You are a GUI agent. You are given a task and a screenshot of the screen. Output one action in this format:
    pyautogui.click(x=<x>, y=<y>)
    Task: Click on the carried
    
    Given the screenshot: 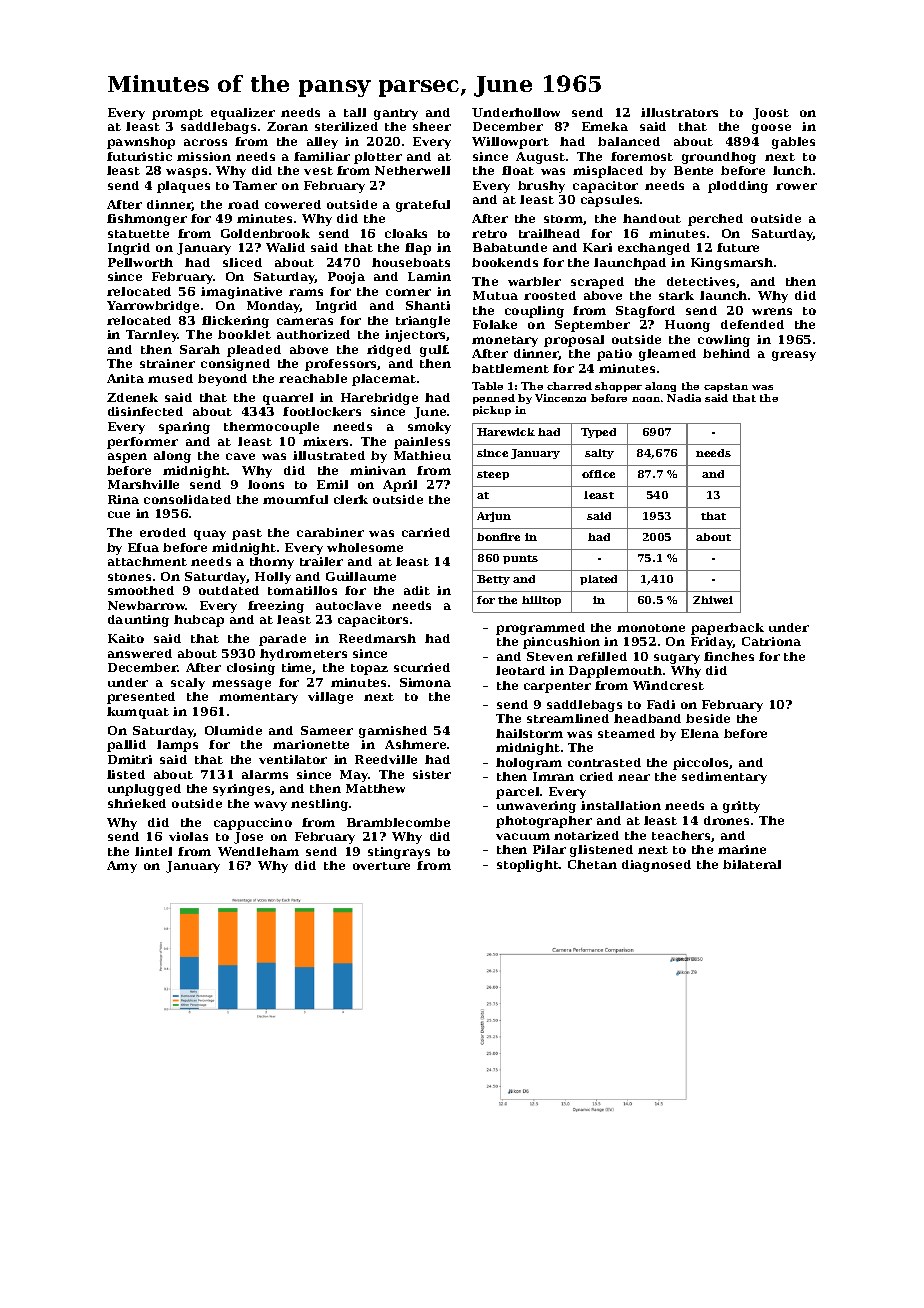 What is the action you would take?
    pyautogui.click(x=426, y=532)
